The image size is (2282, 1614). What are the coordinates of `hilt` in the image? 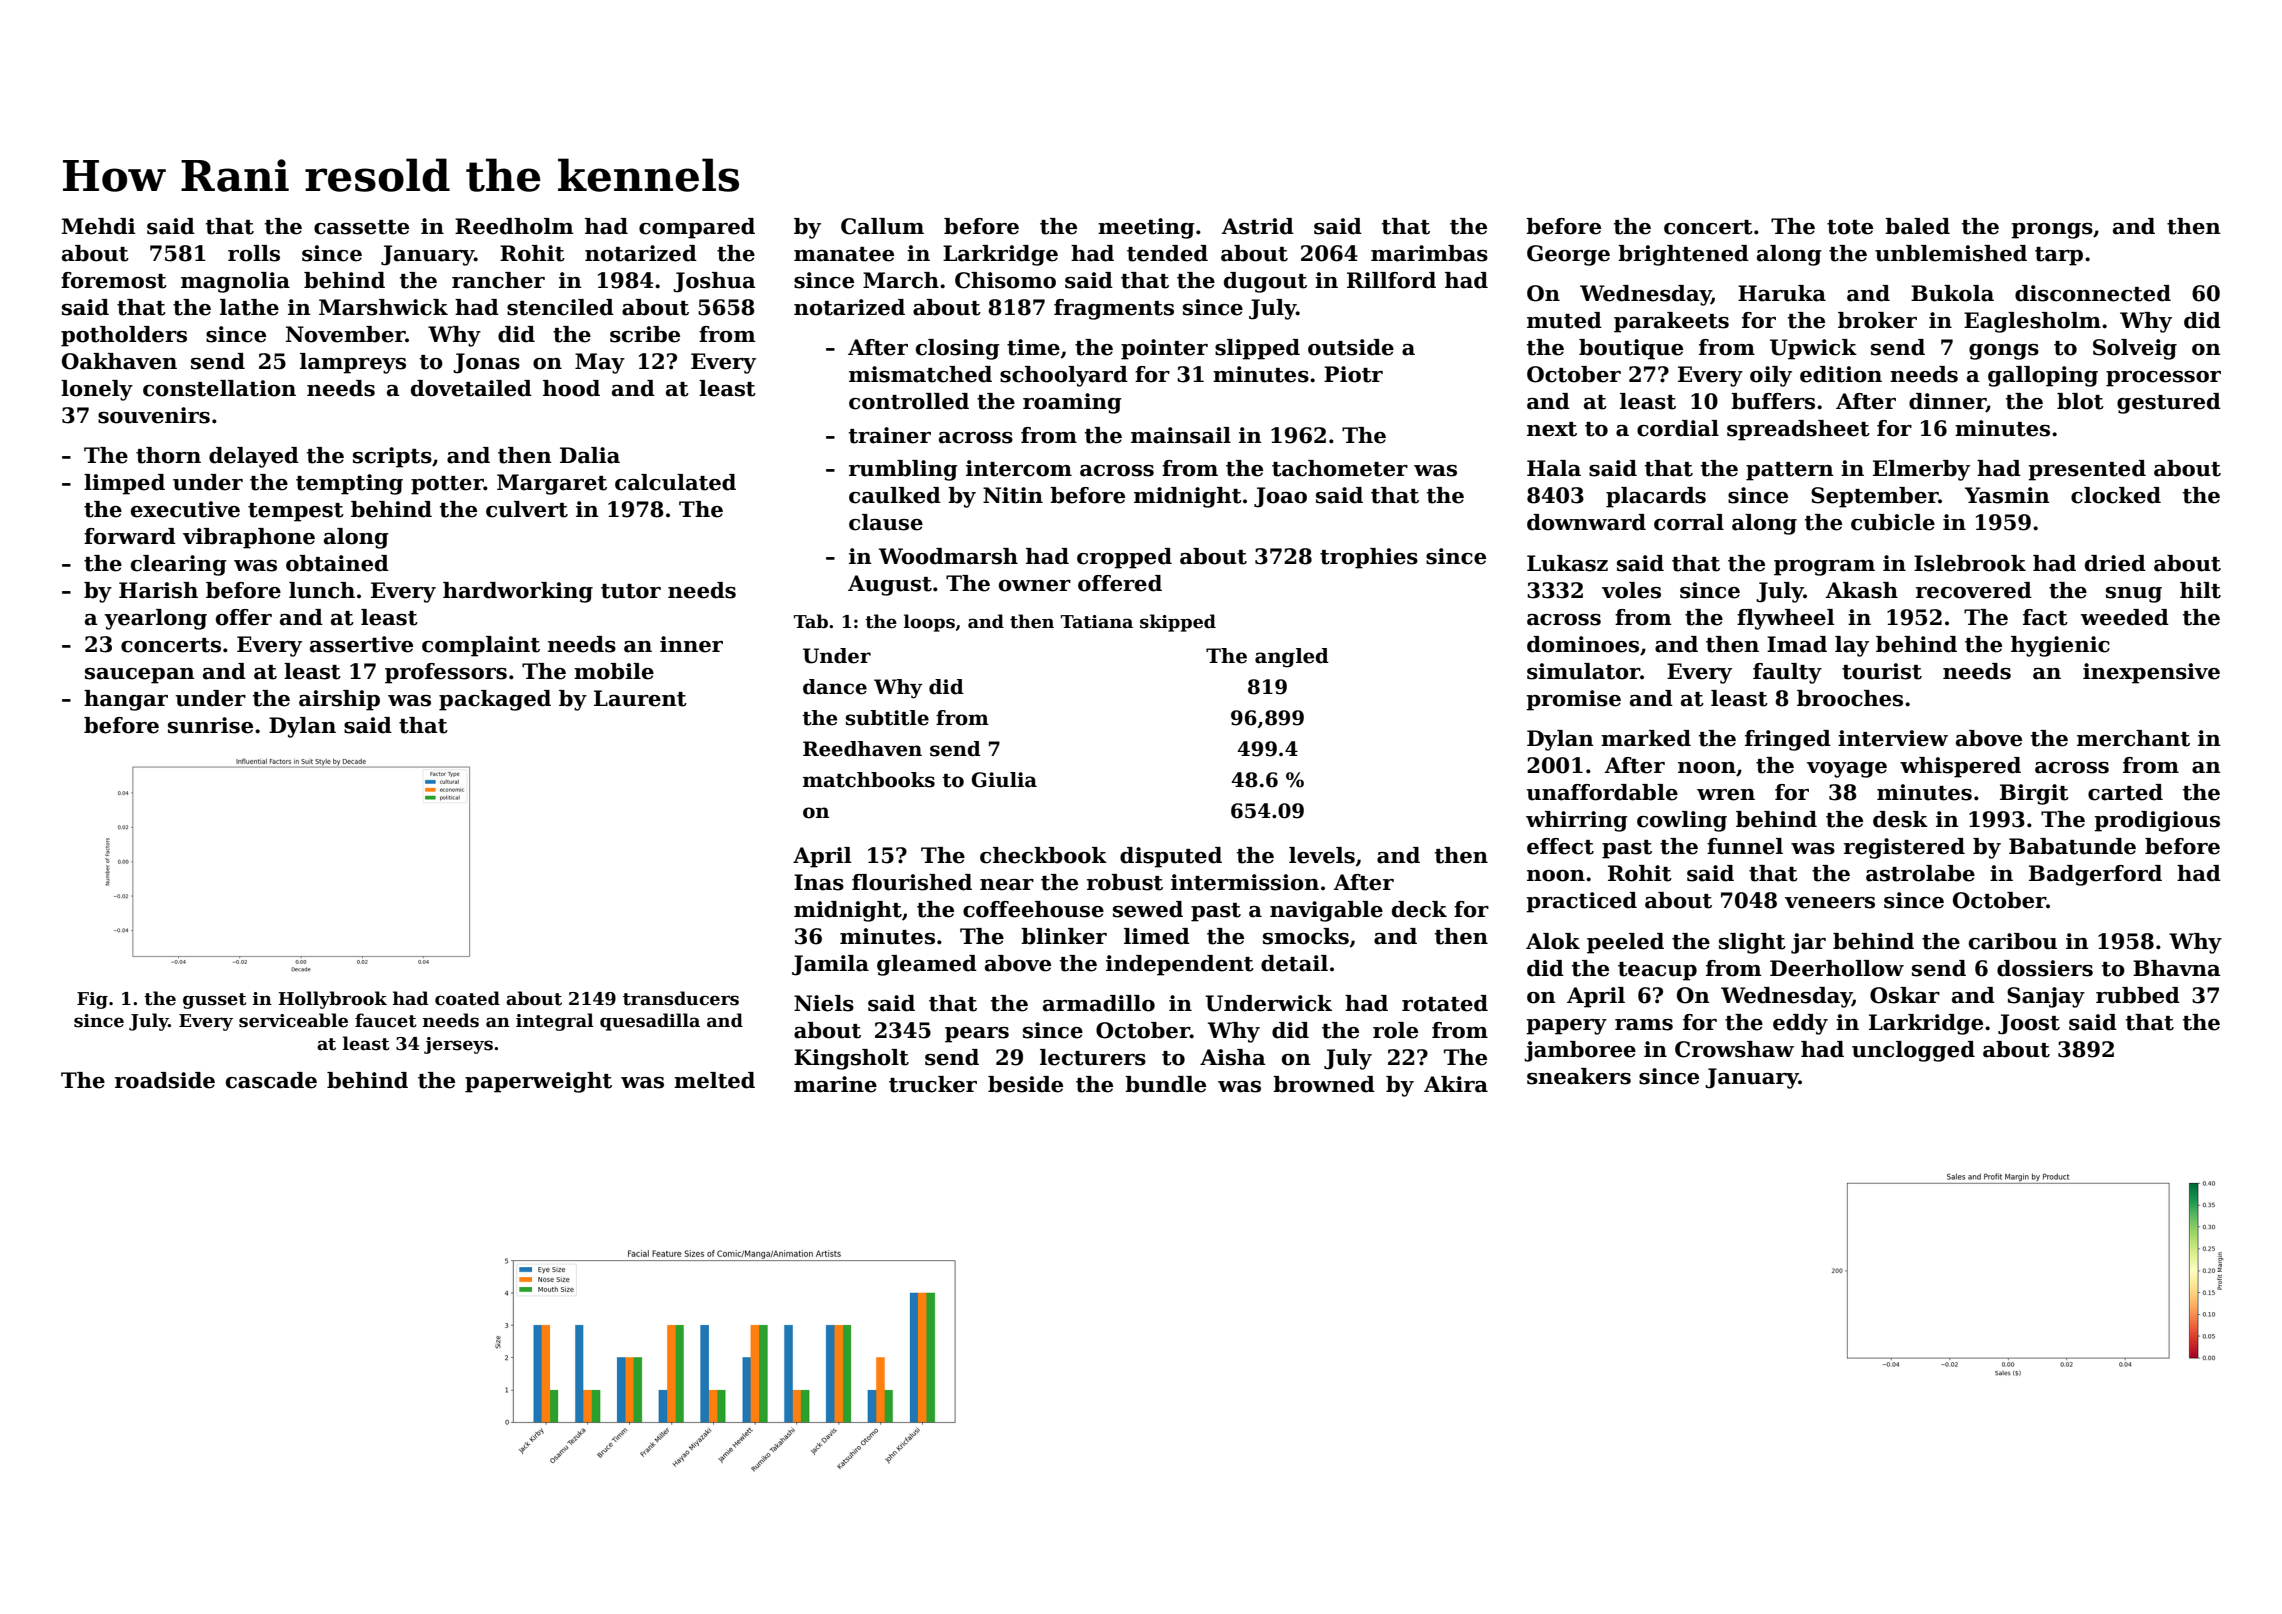 It's located at (2200, 590).
